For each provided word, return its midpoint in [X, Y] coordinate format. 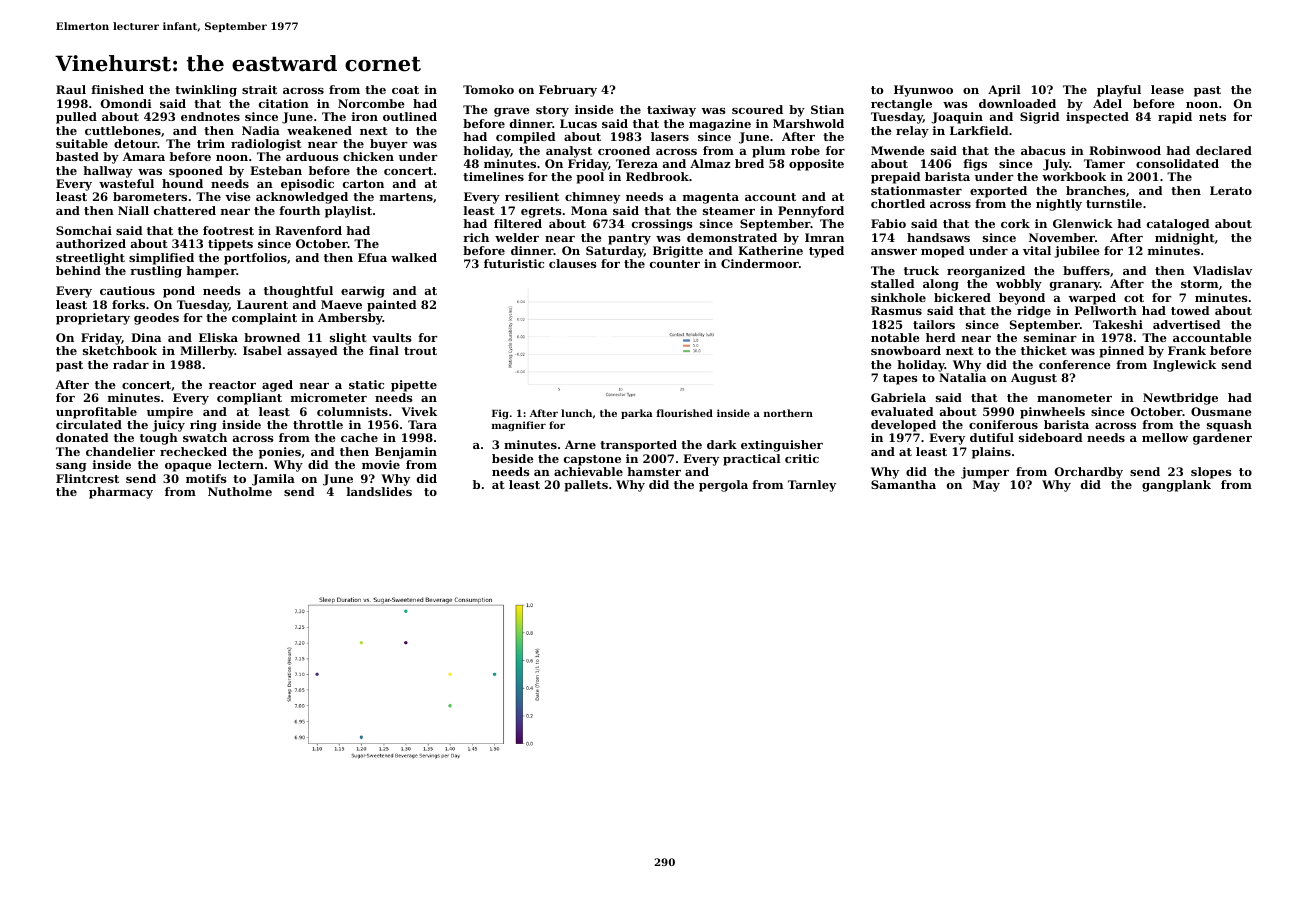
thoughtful [298, 292]
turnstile [1114, 203]
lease [1167, 89]
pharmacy [121, 493]
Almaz [710, 163]
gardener [1222, 439]
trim [211, 143]
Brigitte [678, 252]
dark [722, 444]
